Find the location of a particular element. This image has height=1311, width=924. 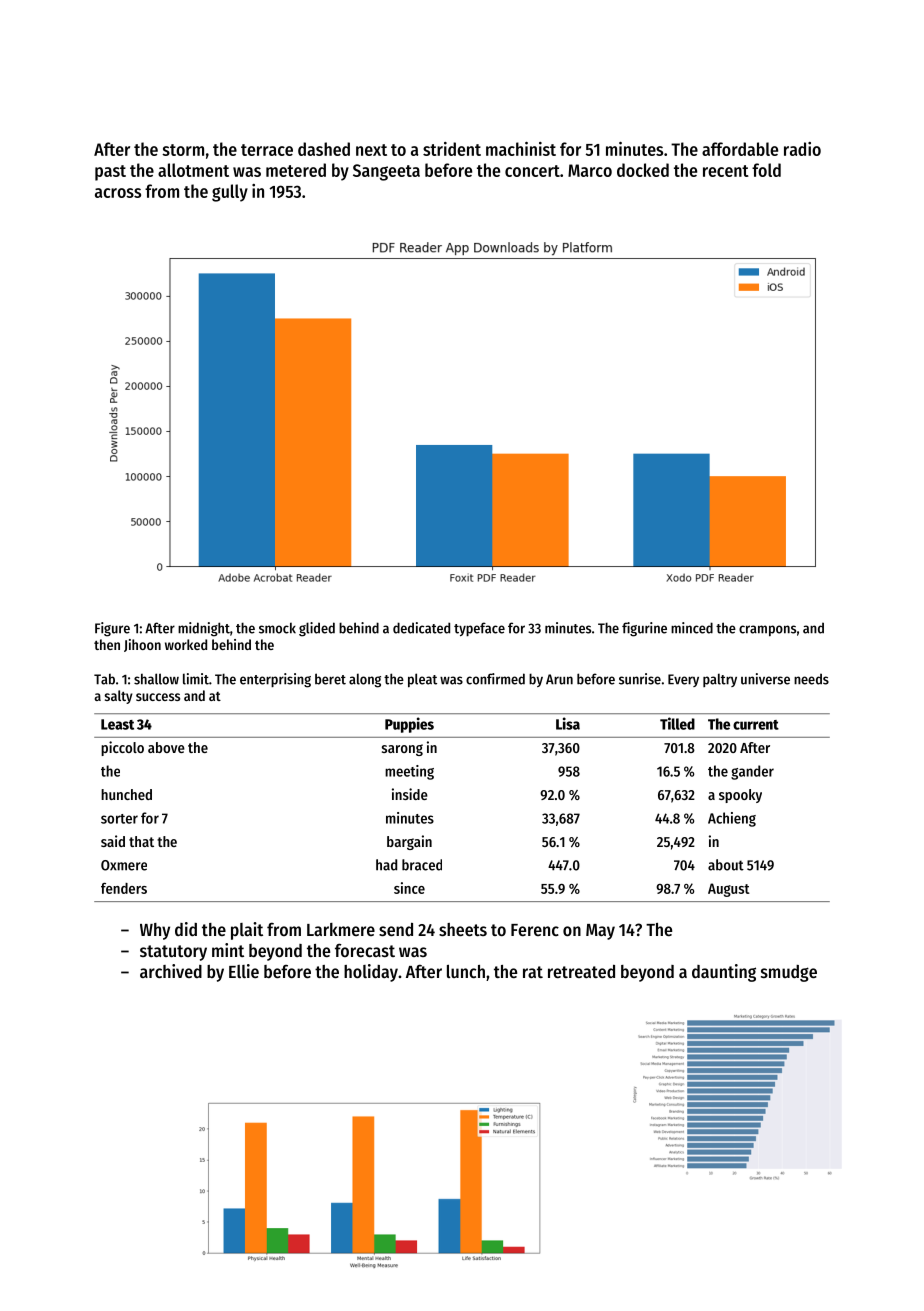

radio is located at coordinates (802, 149).
